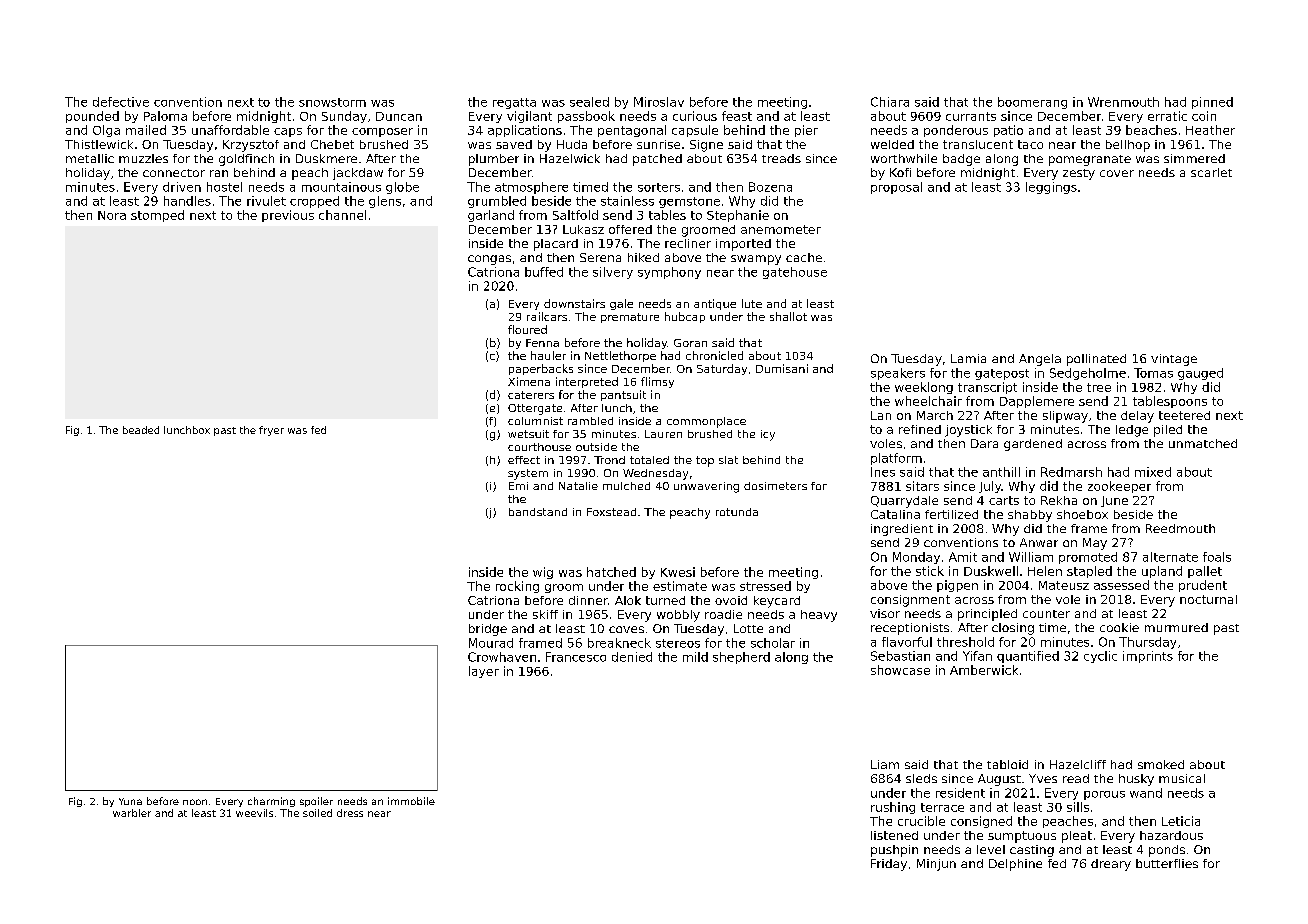 Image resolution: width=1308 pixels, height=924 pixels. What do you see at coordinates (502, 657) in the document?
I see `Crowhaven` at bounding box center [502, 657].
